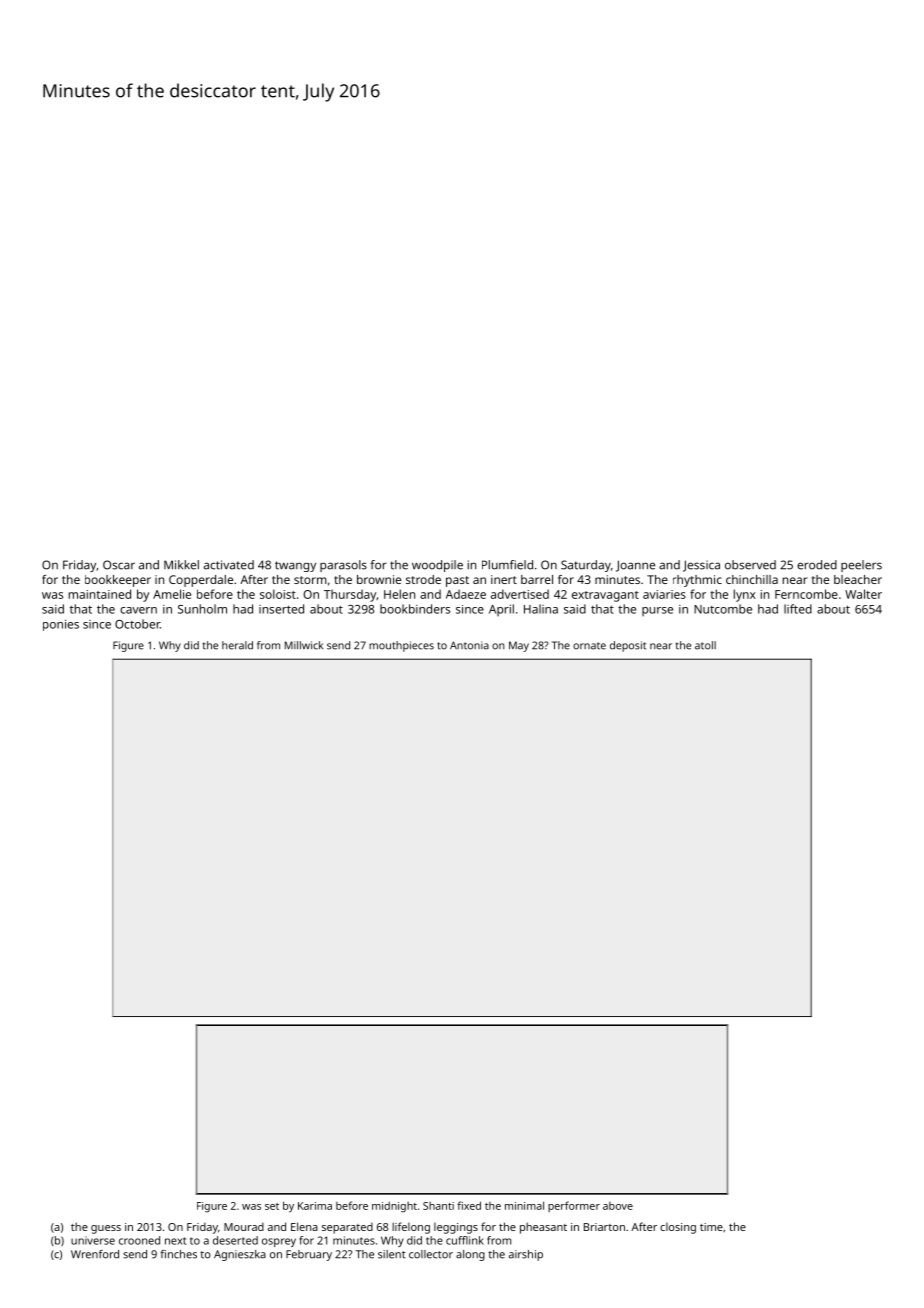 The width and height of the page is (924, 1308). I want to click on Karima, so click(315, 1206).
